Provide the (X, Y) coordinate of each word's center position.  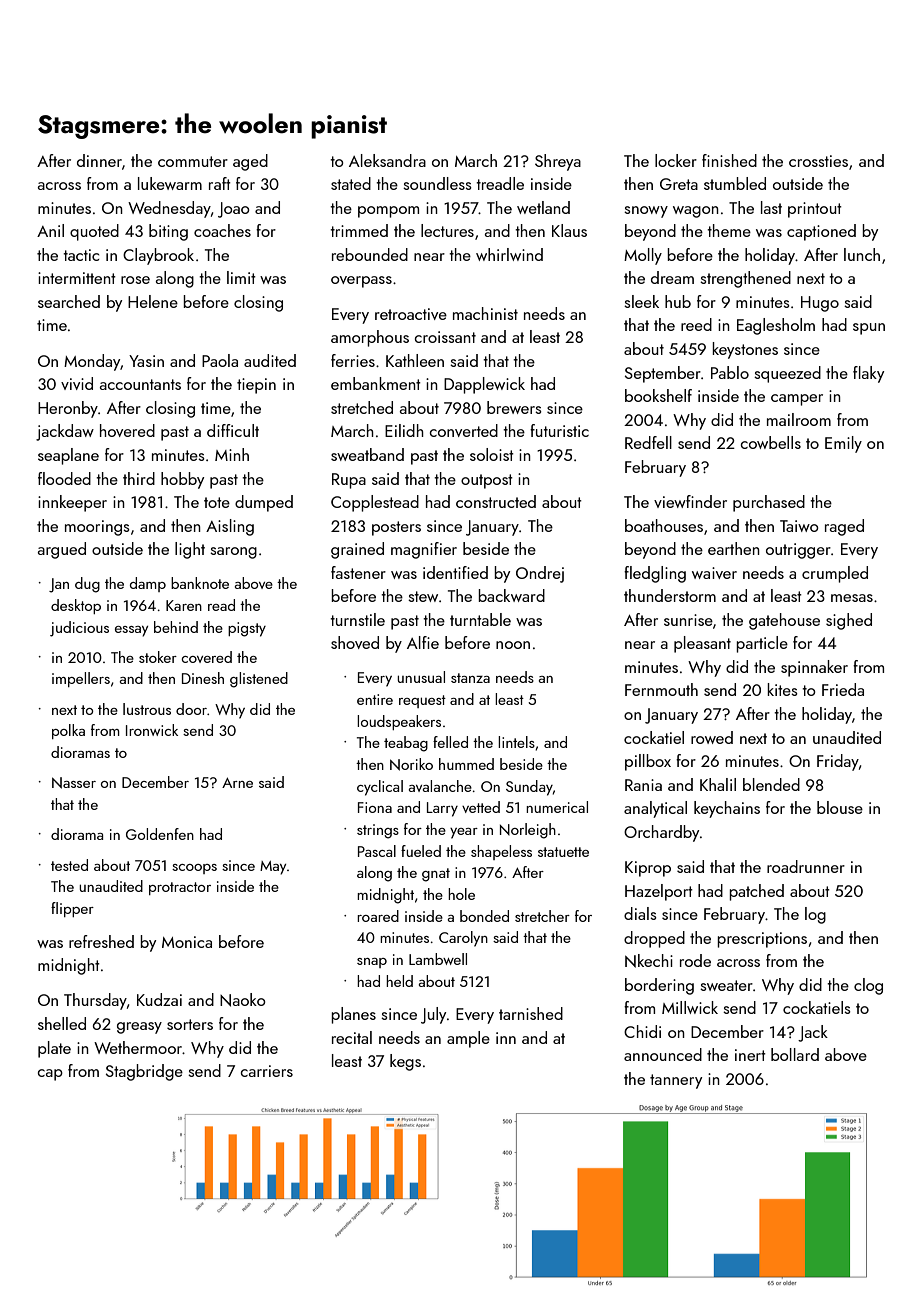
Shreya (558, 162)
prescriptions (762, 940)
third (139, 478)
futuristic (559, 430)
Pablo (730, 372)
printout (815, 210)
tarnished (531, 1013)
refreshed (101, 941)
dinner (99, 160)
